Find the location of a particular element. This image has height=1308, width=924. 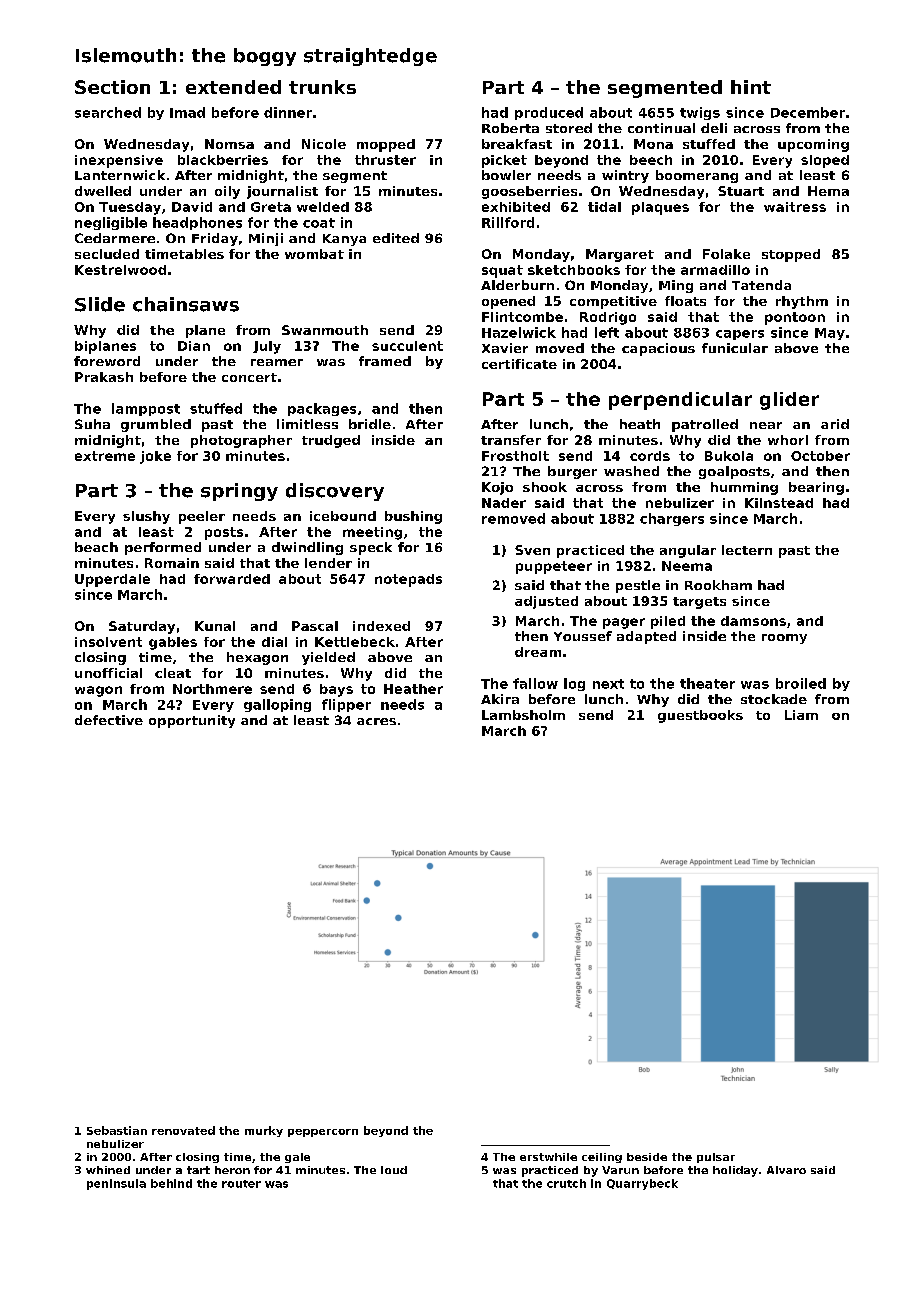

Quarrybeck is located at coordinates (642, 1184).
